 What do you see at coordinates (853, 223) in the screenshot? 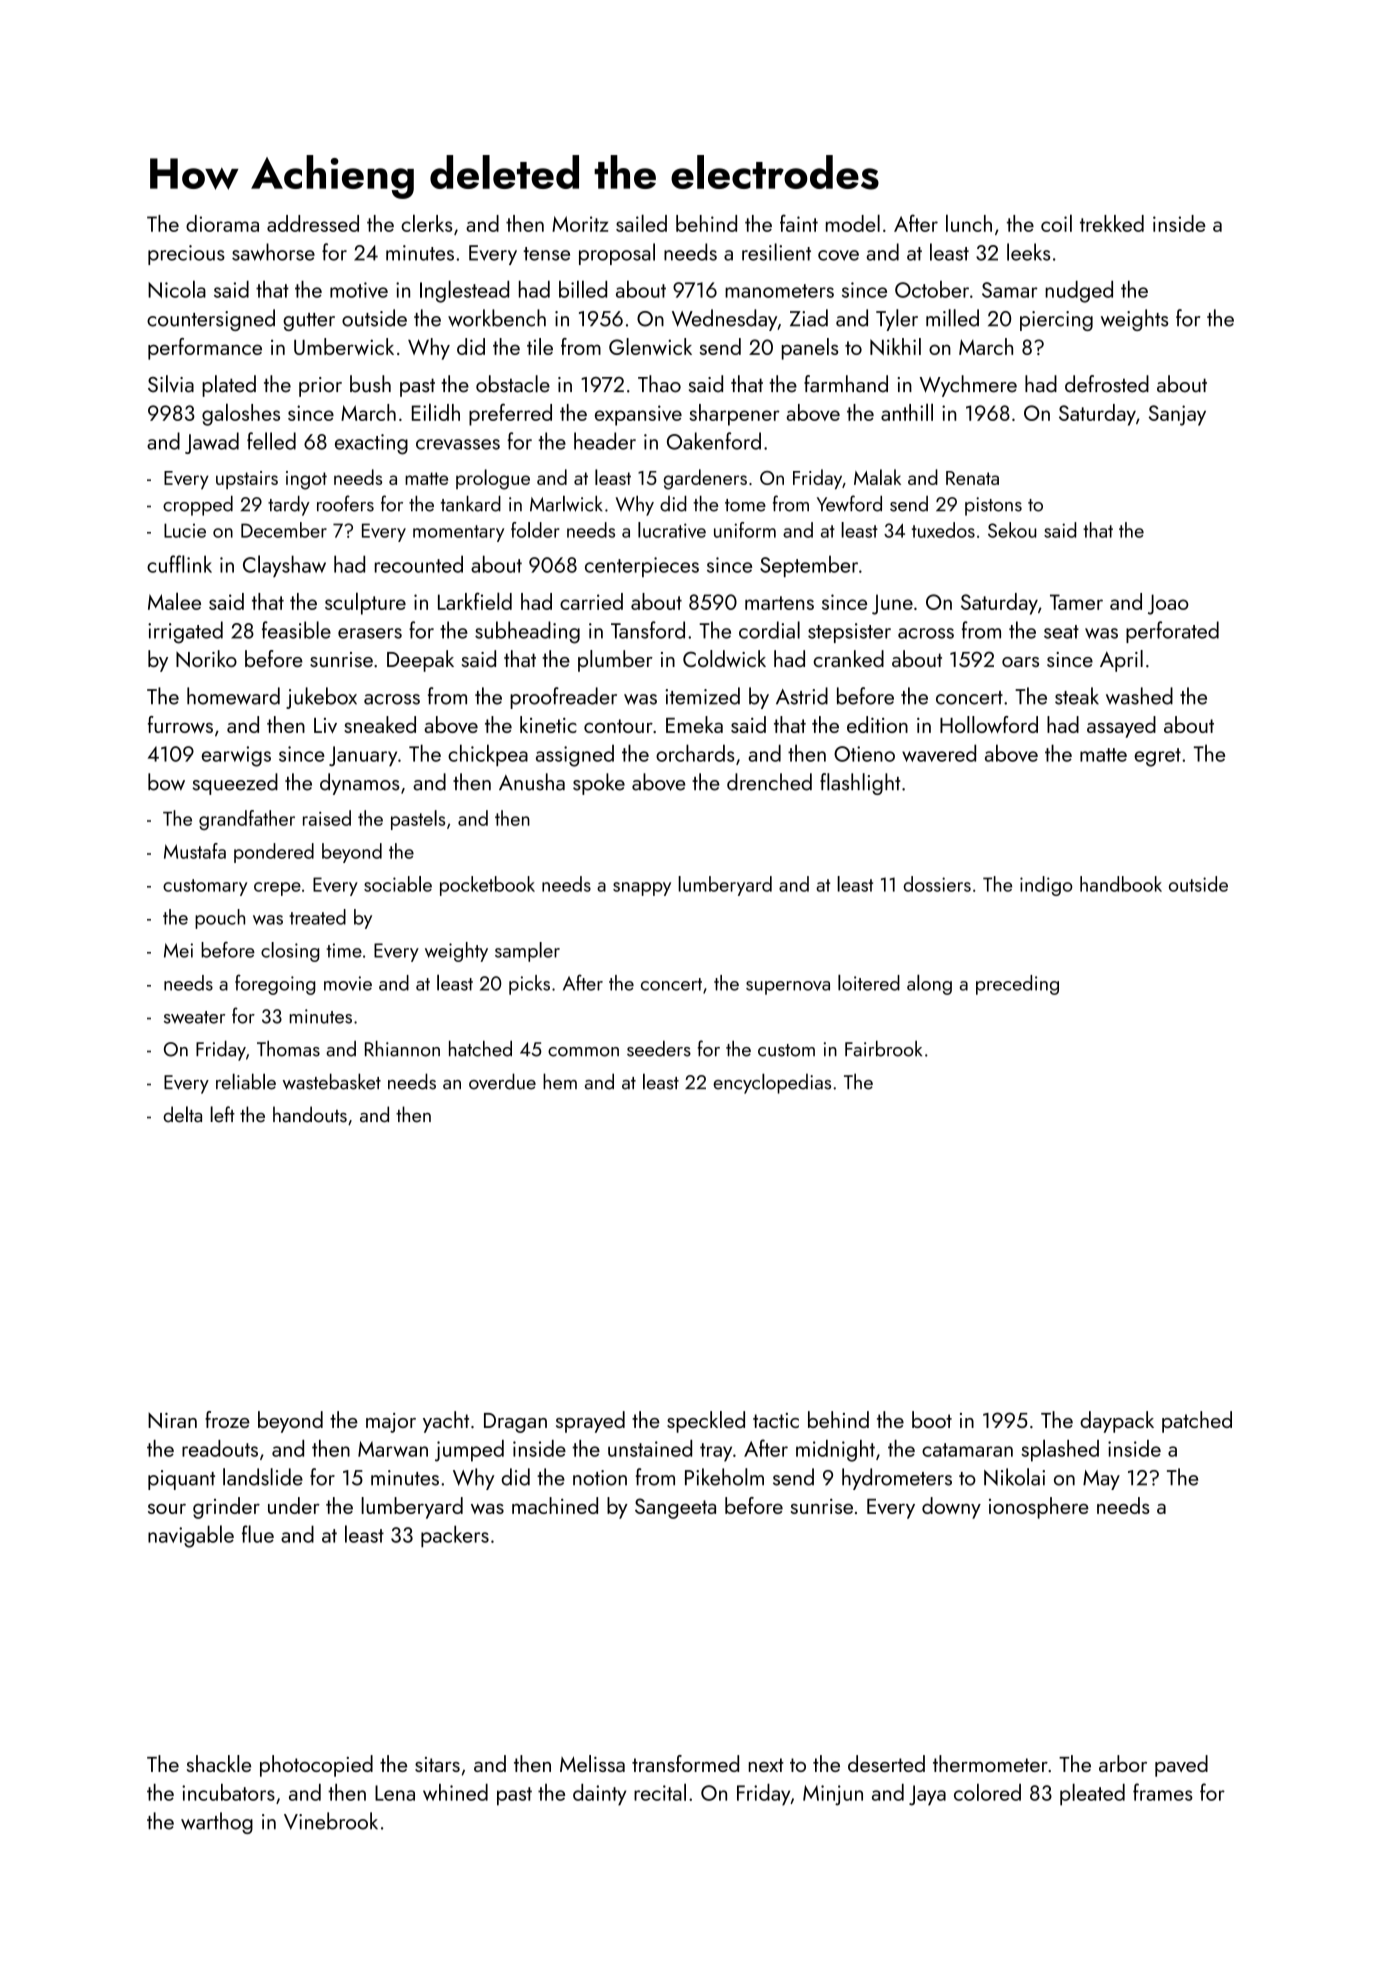
I see `model` at bounding box center [853, 223].
